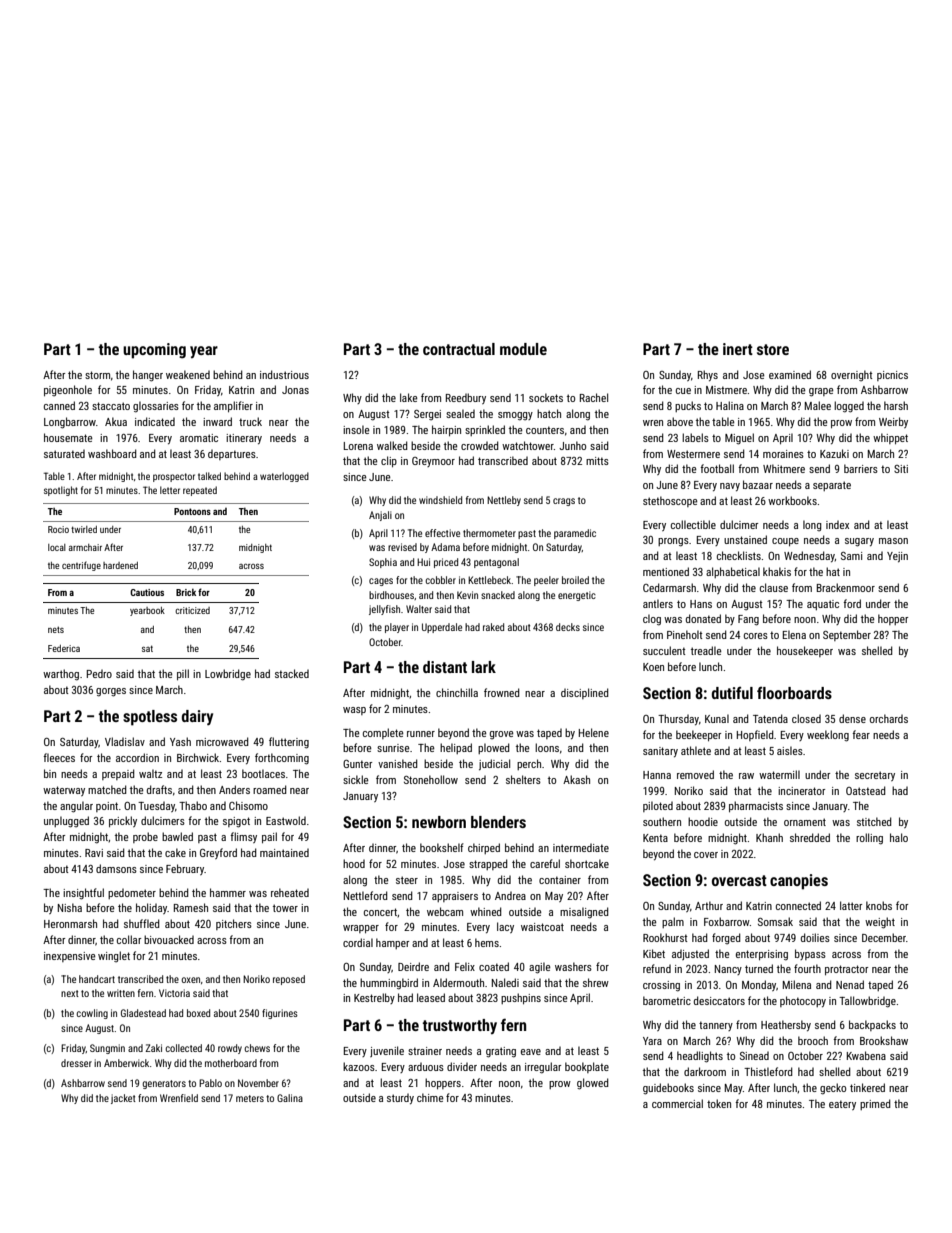  I want to click on pill, so click(183, 674).
